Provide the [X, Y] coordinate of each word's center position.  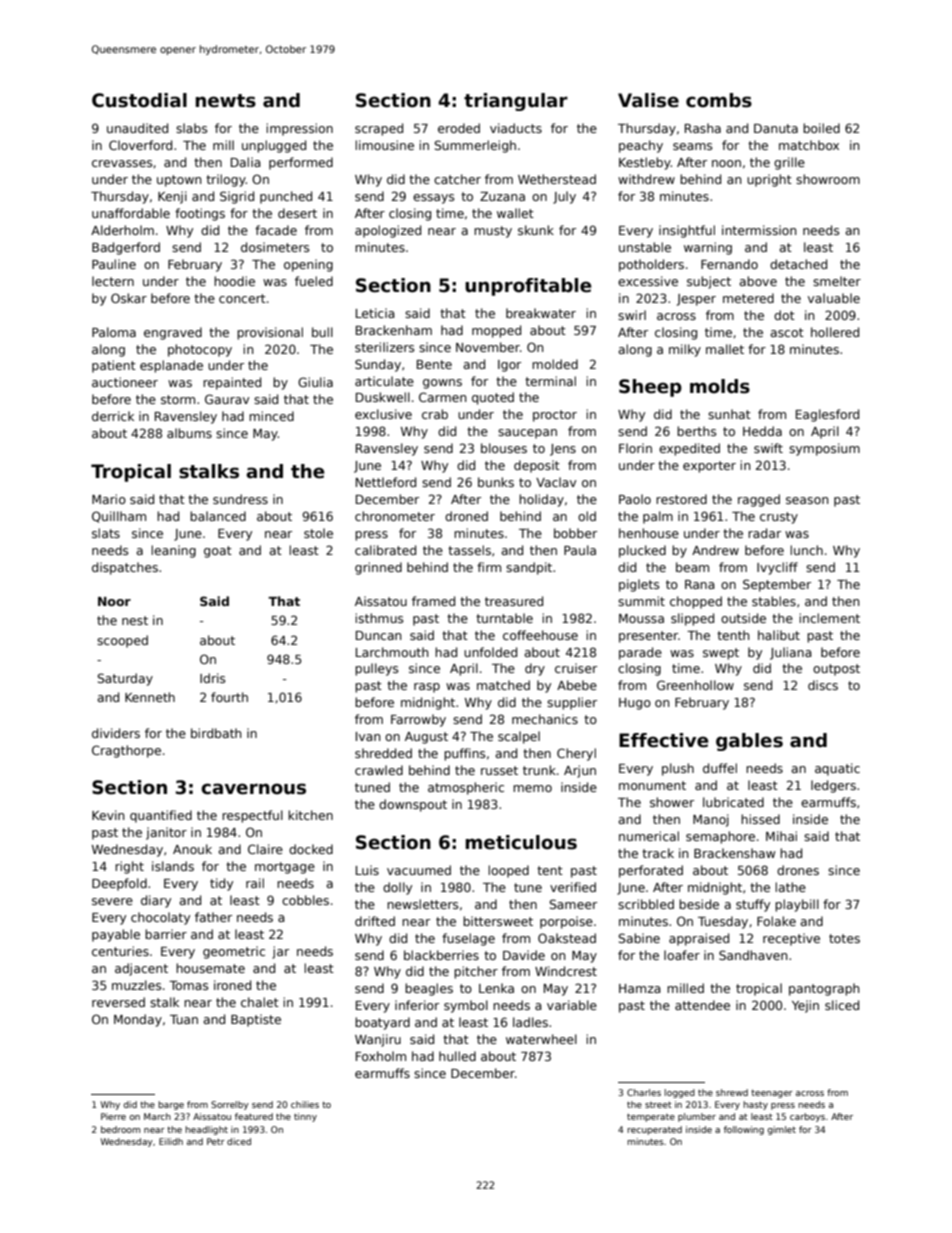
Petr [216, 1141]
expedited [689, 449]
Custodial [139, 100]
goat [218, 552]
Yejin [805, 1006]
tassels [469, 550]
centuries [120, 951]
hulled [457, 1056]
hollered [835, 332]
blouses [504, 448]
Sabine [639, 938]
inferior [417, 1005]
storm [178, 399]
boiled [821, 128]
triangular [516, 102]
